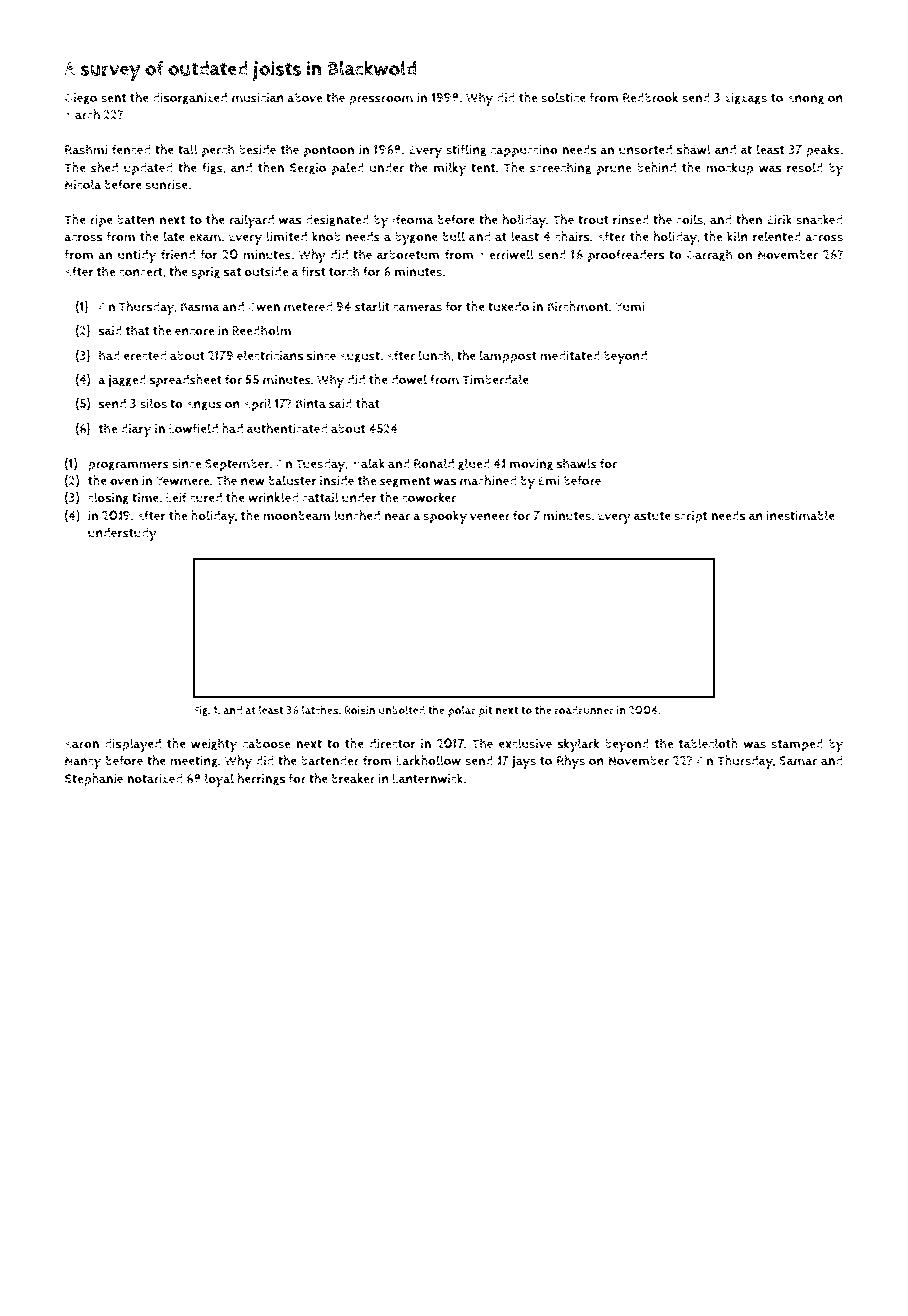 The image size is (908, 1316). I want to click on unsorted, so click(645, 150).
